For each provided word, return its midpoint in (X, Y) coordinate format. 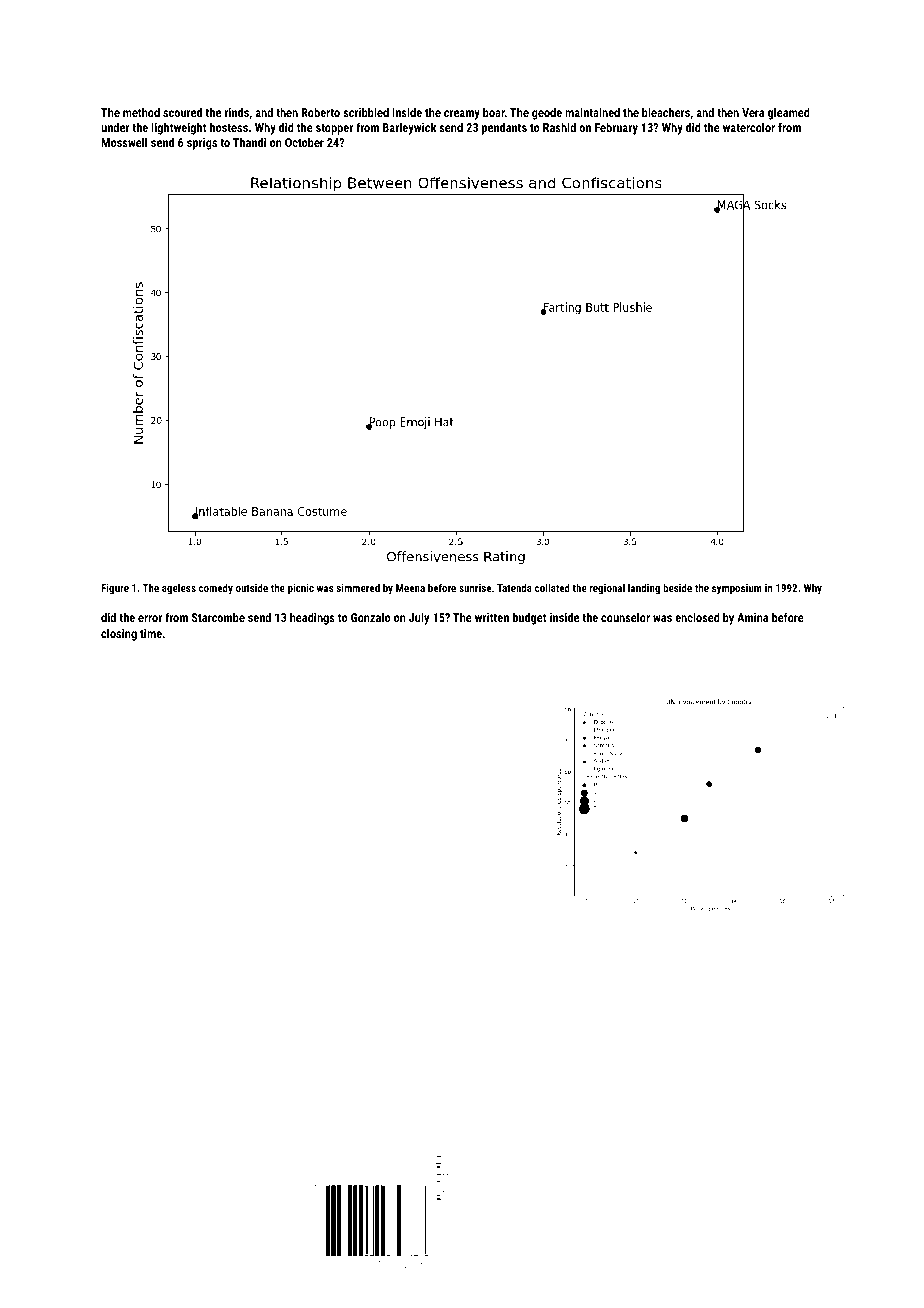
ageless (179, 589)
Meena (410, 588)
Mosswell (124, 142)
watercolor (749, 127)
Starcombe (218, 617)
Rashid (559, 127)
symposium (737, 589)
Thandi (249, 142)
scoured (182, 112)
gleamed (789, 113)
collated (552, 587)
